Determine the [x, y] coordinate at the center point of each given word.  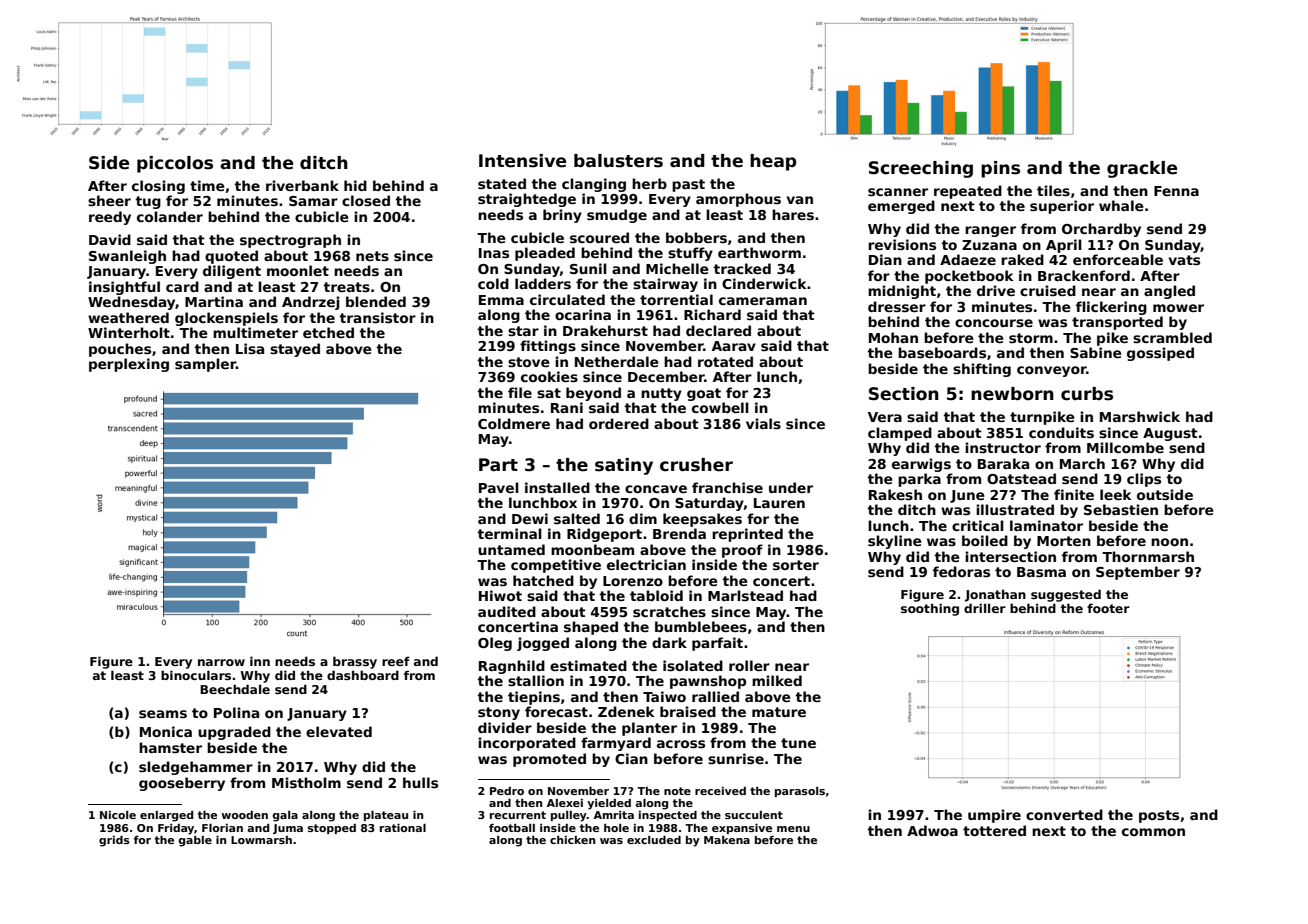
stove [529, 362]
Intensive [522, 161]
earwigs [921, 465]
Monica [166, 731]
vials [763, 423]
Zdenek [626, 711]
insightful [124, 288]
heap [773, 162]
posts [1159, 816]
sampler [205, 365]
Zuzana [989, 245]
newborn [1012, 394]
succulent [754, 815]
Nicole [118, 815]
